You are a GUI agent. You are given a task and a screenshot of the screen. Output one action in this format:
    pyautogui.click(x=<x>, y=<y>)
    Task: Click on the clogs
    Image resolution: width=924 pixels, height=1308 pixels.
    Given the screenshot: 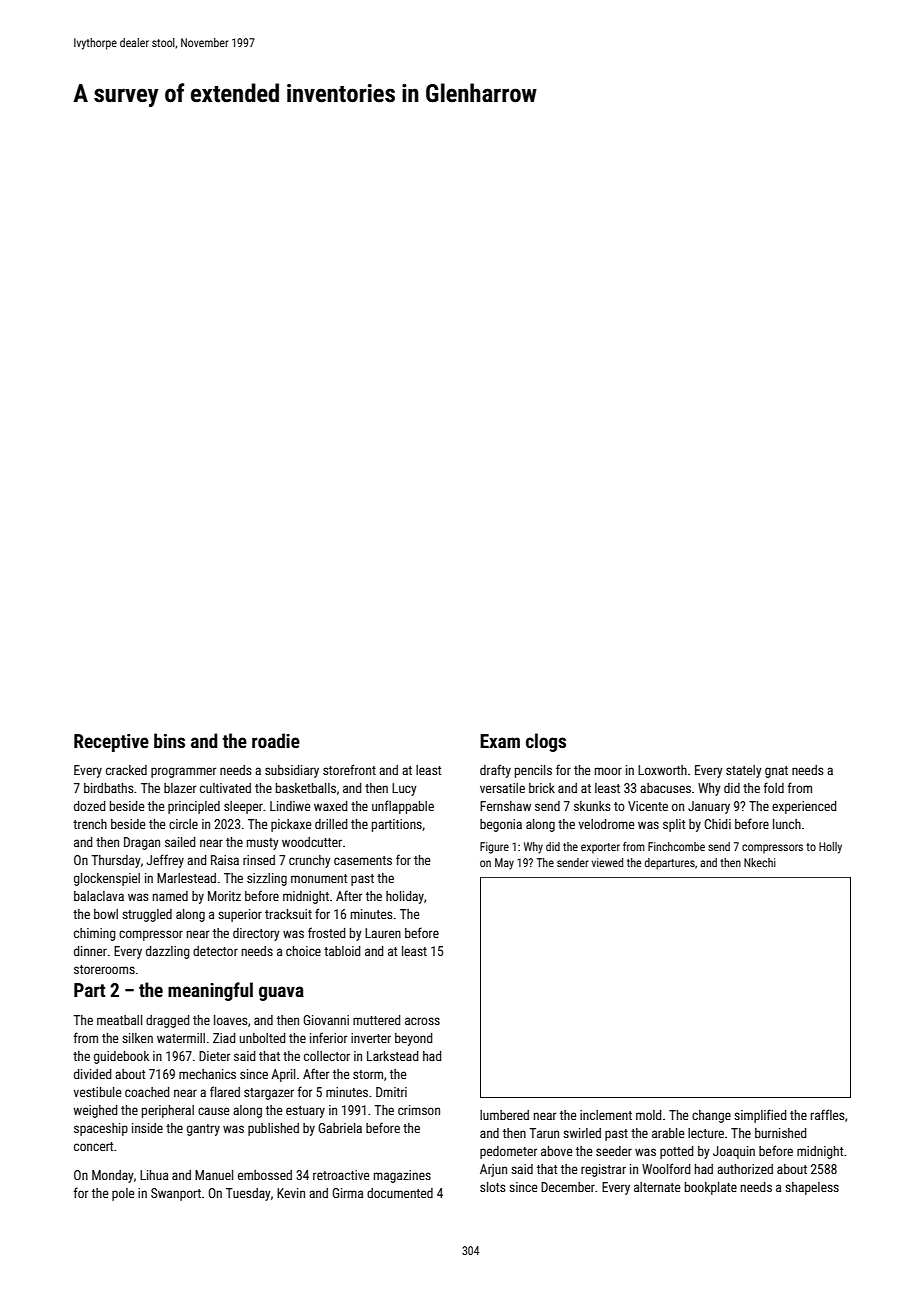 What is the action you would take?
    pyautogui.click(x=546, y=742)
